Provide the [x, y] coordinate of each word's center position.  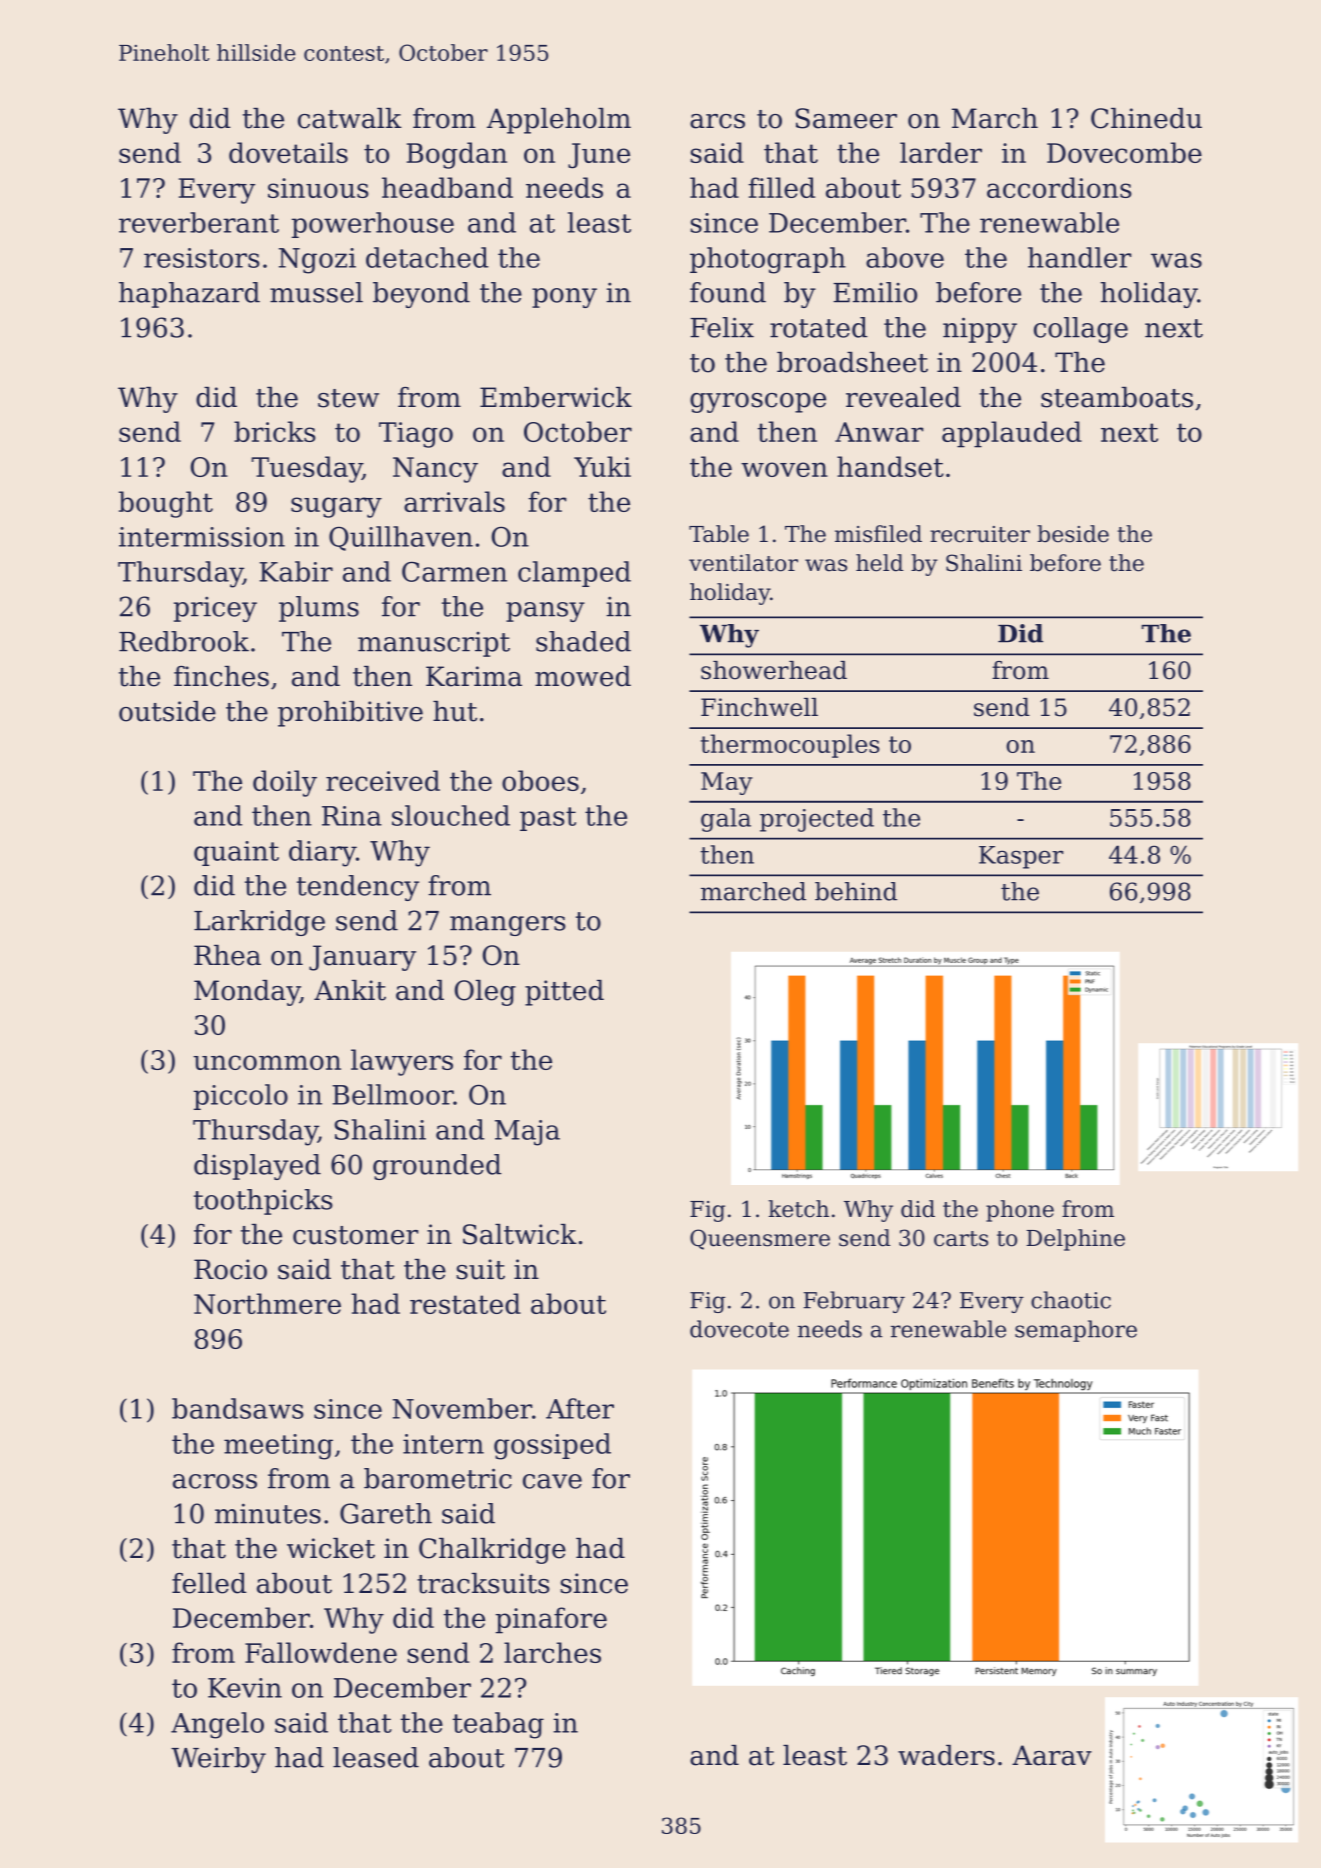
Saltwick [520, 1234]
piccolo [241, 1097]
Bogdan [457, 155]
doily [285, 783]
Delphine [1075, 1240]
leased [376, 1757]
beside [1073, 534]
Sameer [846, 118]
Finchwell [759, 707]
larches [552, 1652]
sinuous [318, 188]
